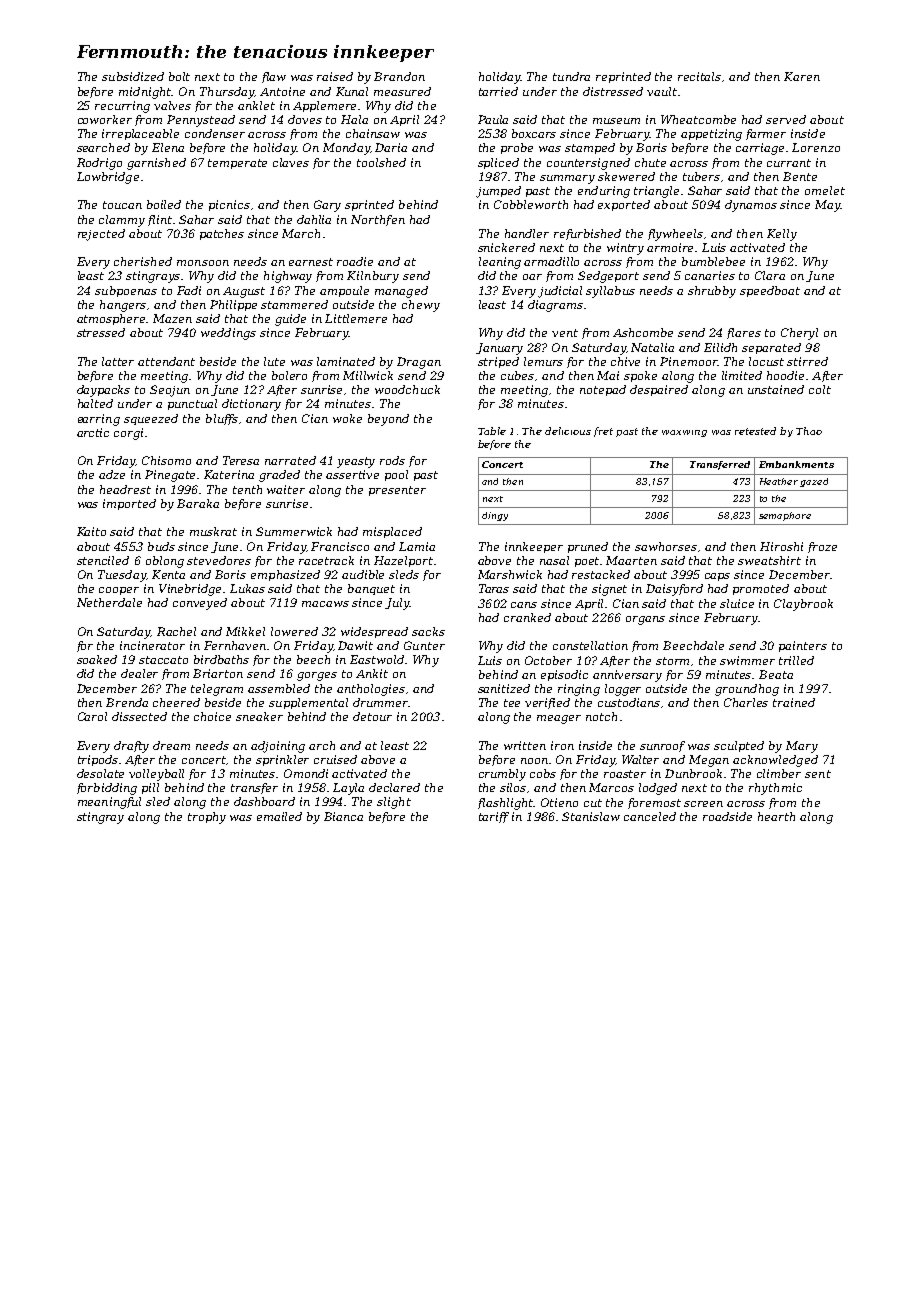  What do you see at coordinates (421, 306) in the page?
I see `chewy` at bounding box center [421, 306].
